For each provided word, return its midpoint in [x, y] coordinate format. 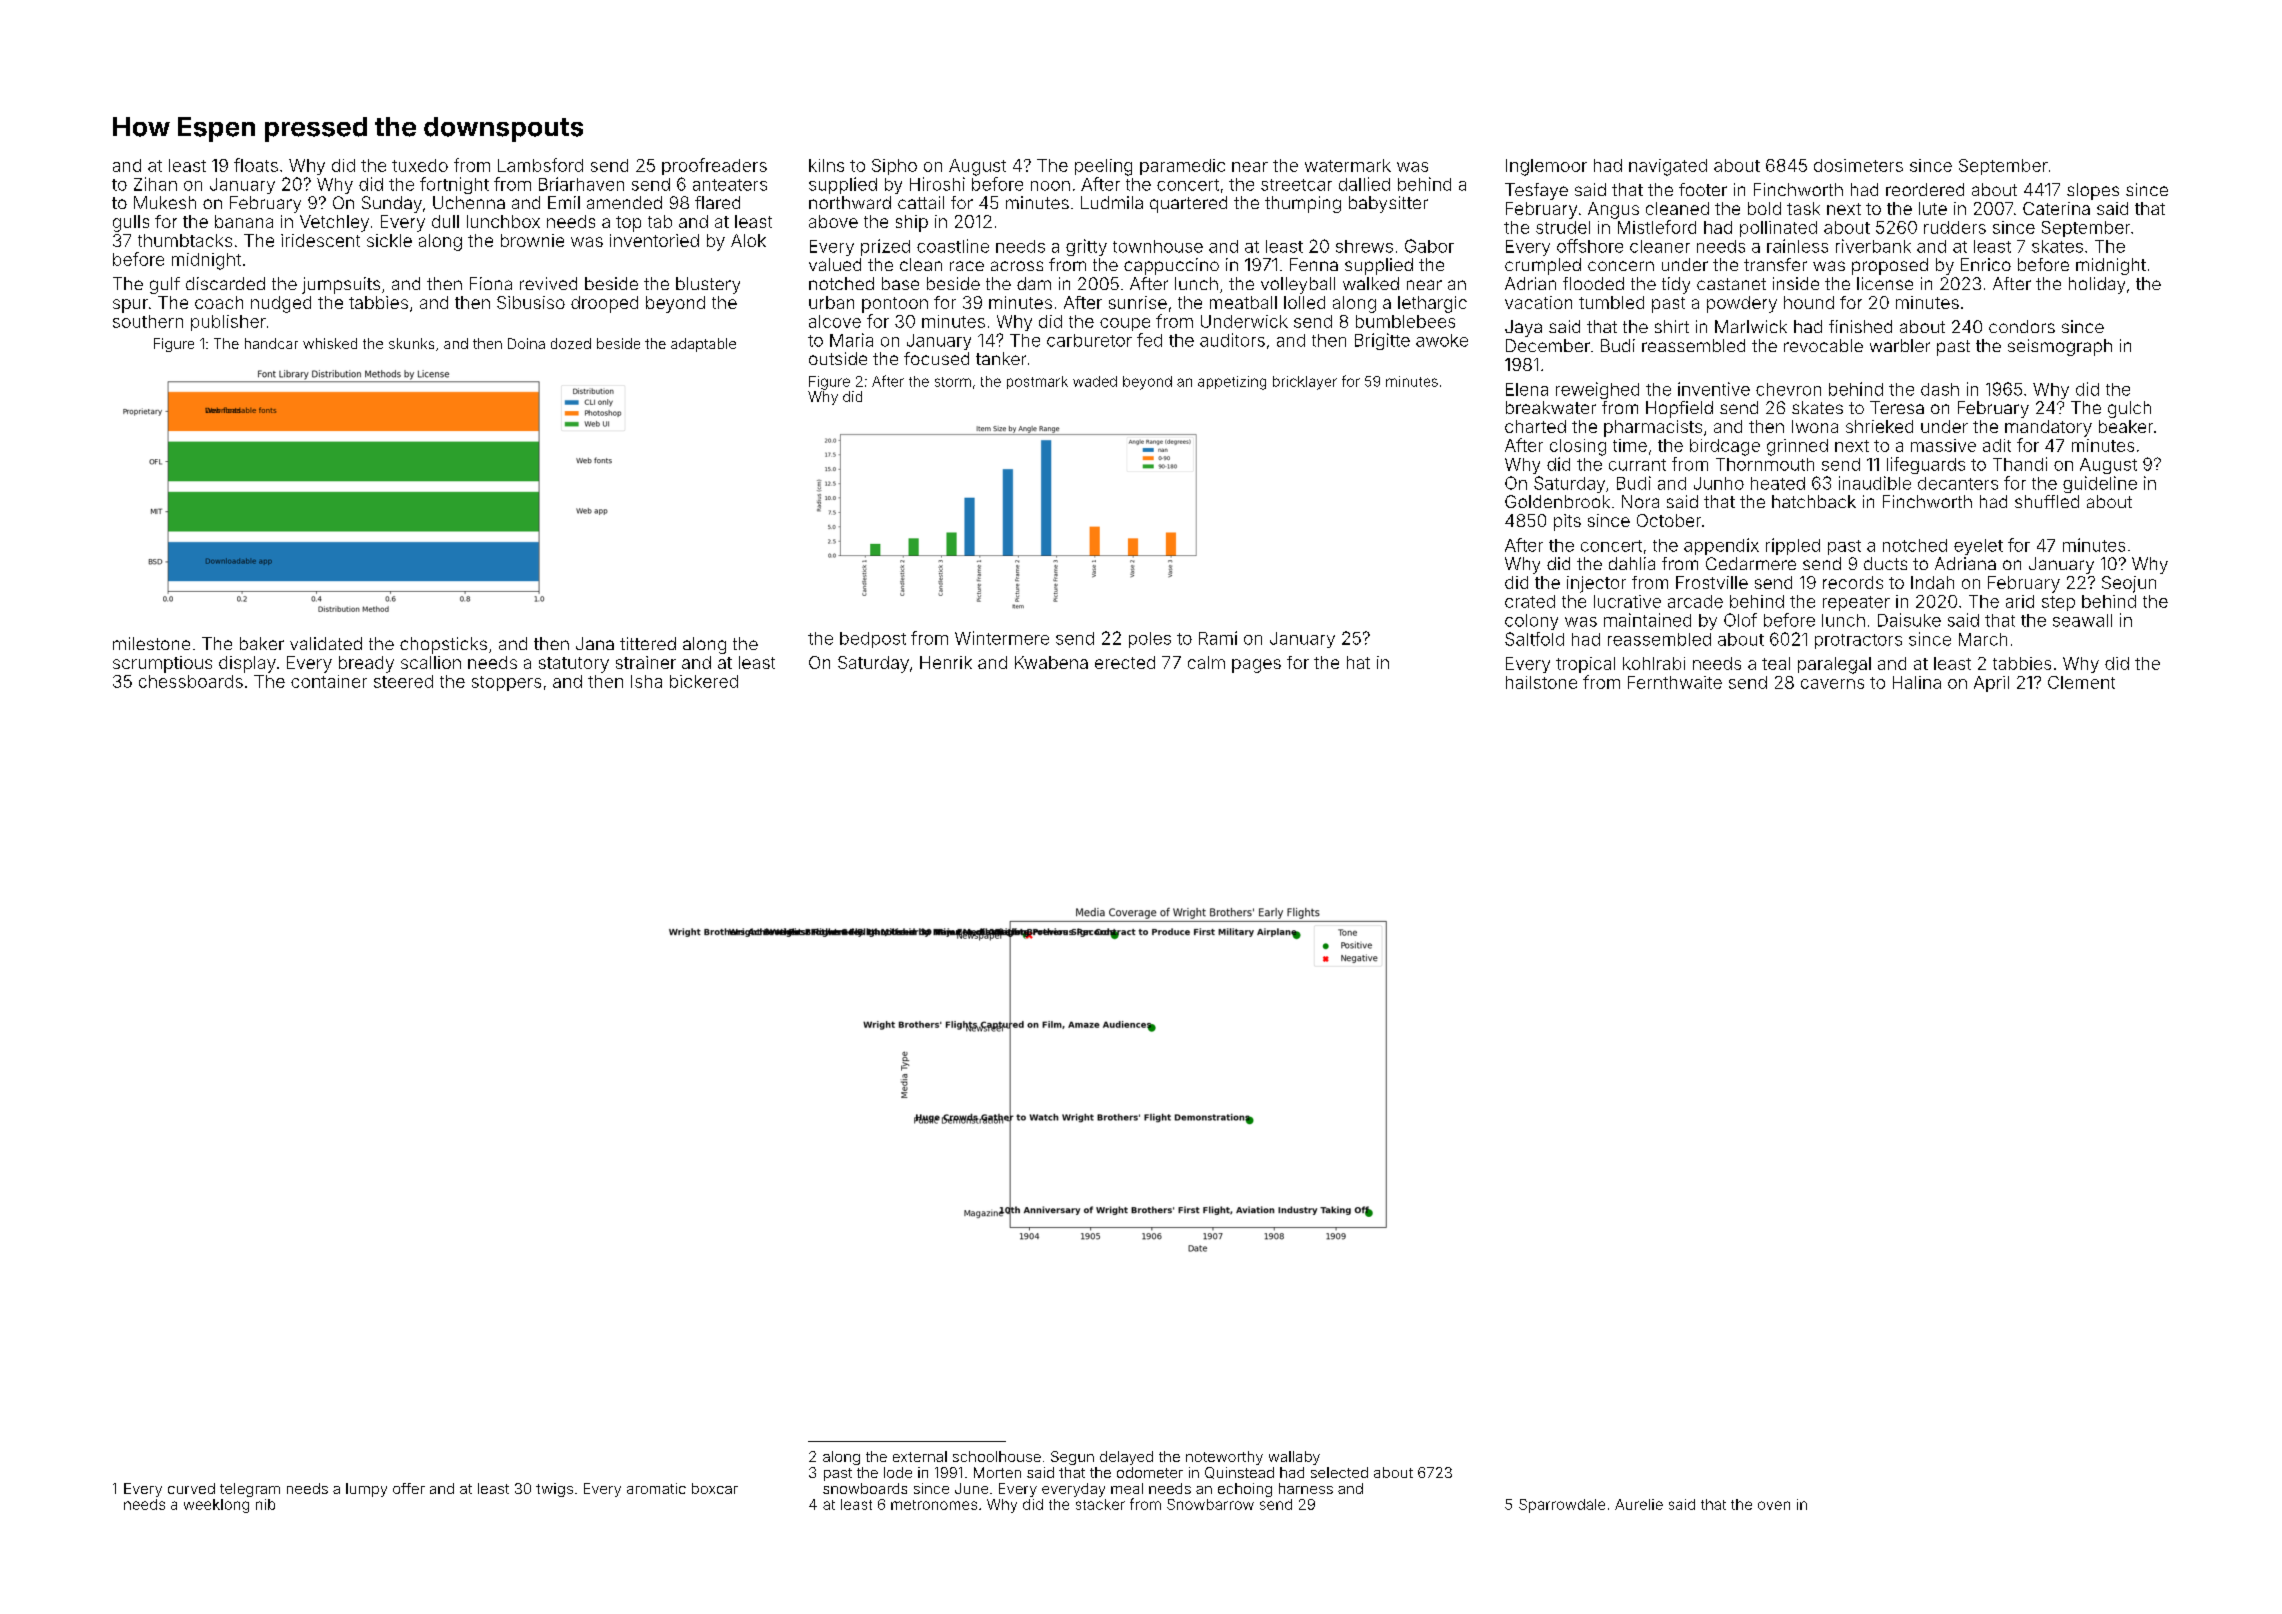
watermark [1348, 165]
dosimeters [1858, 165]
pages [1256, 666]
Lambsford [540, 165]
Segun [1072, 1458]
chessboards [191, 681]
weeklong [216, 1506]
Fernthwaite [1675, 682]
